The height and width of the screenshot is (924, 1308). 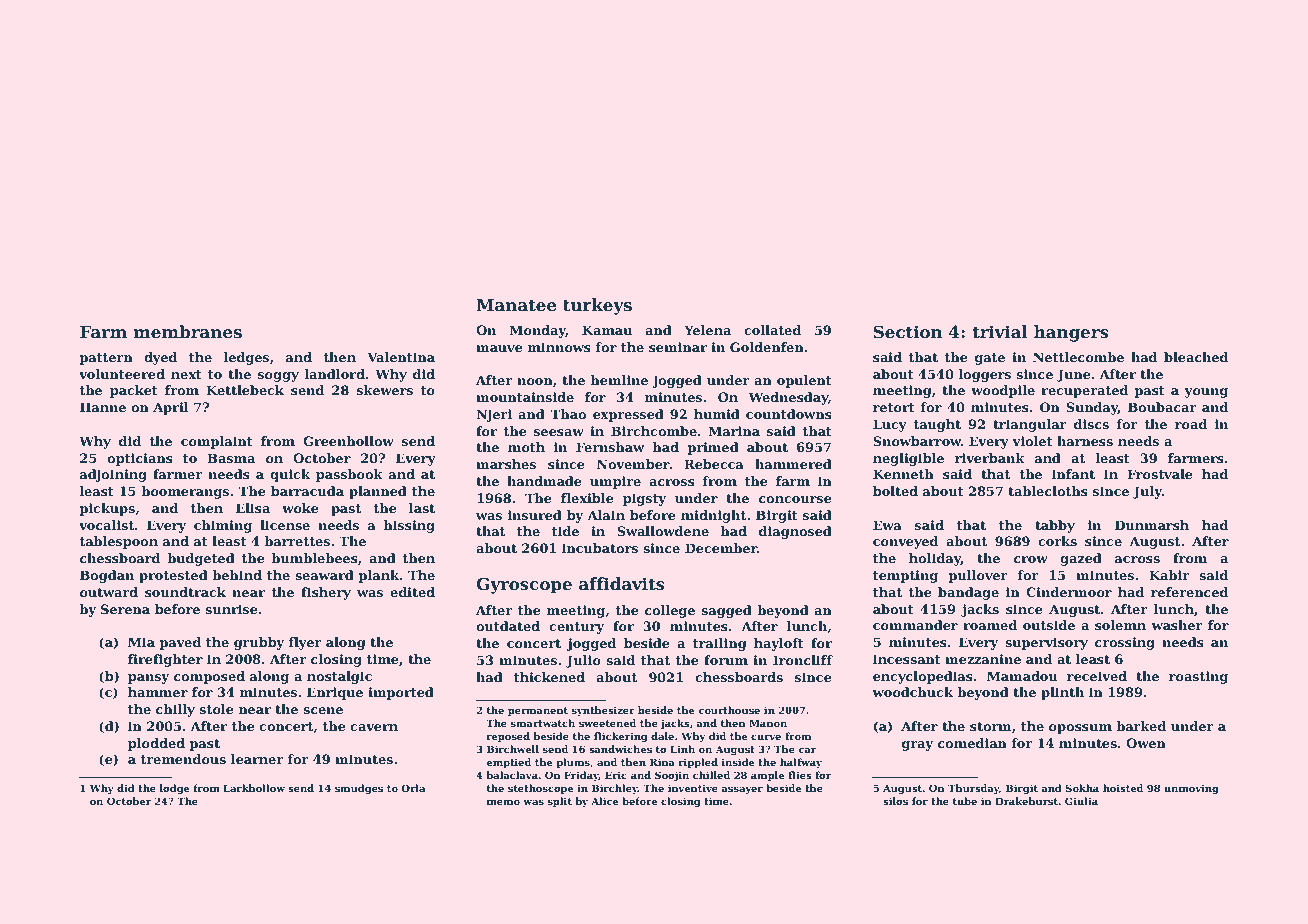 I want to click on century, so click(x=576, y=628).
